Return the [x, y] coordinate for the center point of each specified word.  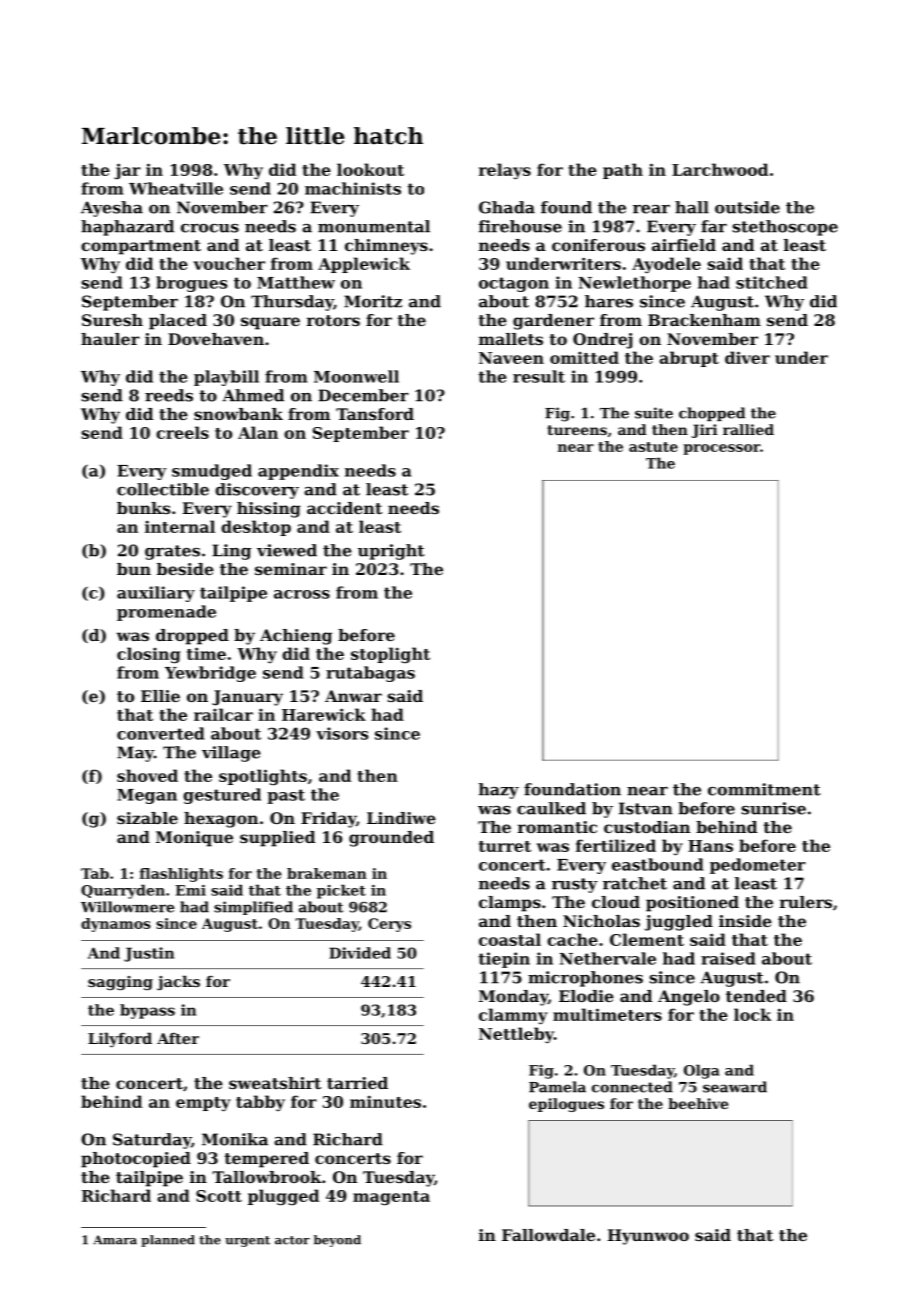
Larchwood [720, 169]
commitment [764, 789]
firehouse [520, 226]
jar [127, 171]
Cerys [389, 925]
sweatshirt [275, 1083]
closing [149, 655]
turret [505, 846]
